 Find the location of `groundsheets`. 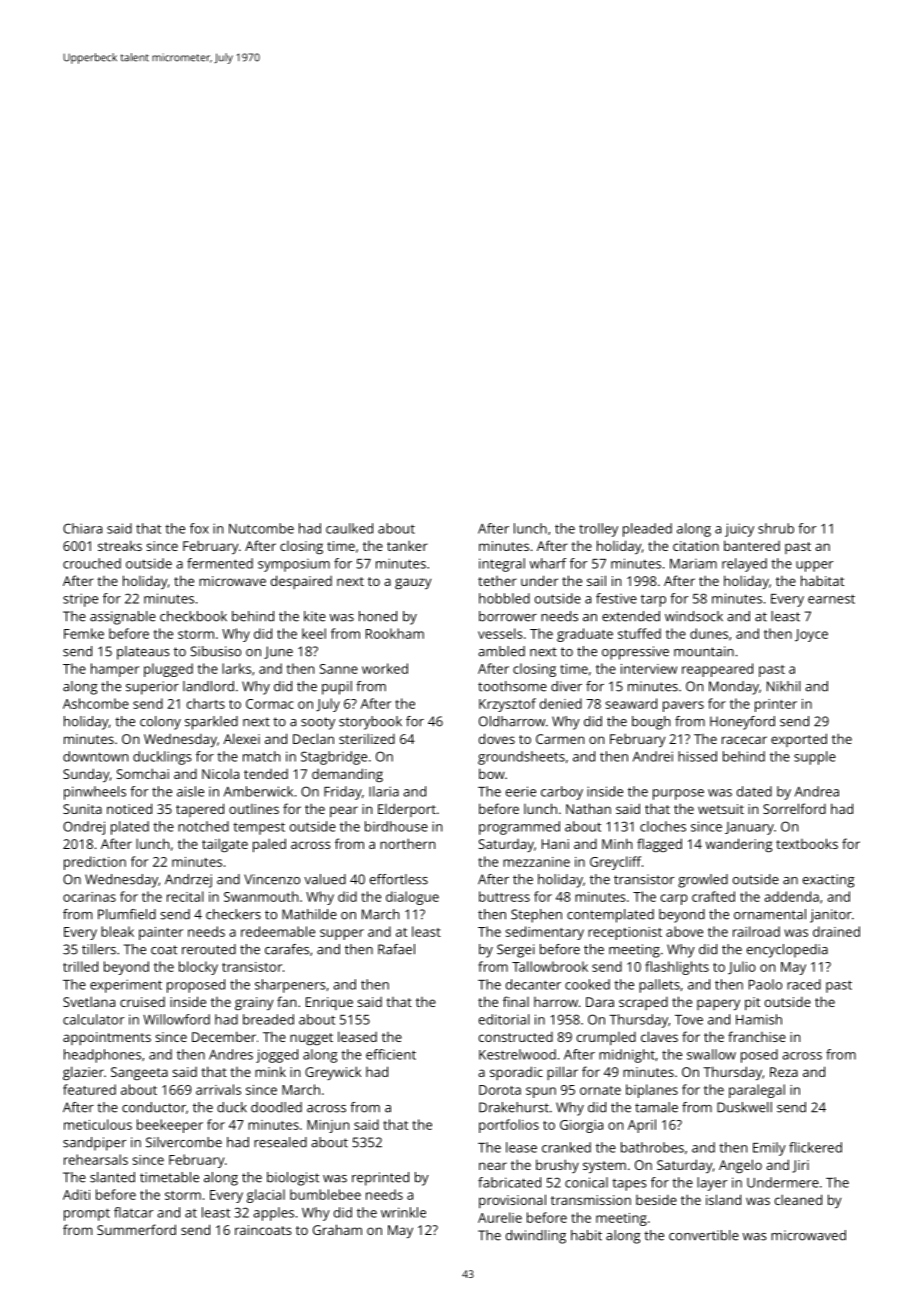

groundsheets is located at coordinates (521, 758).
